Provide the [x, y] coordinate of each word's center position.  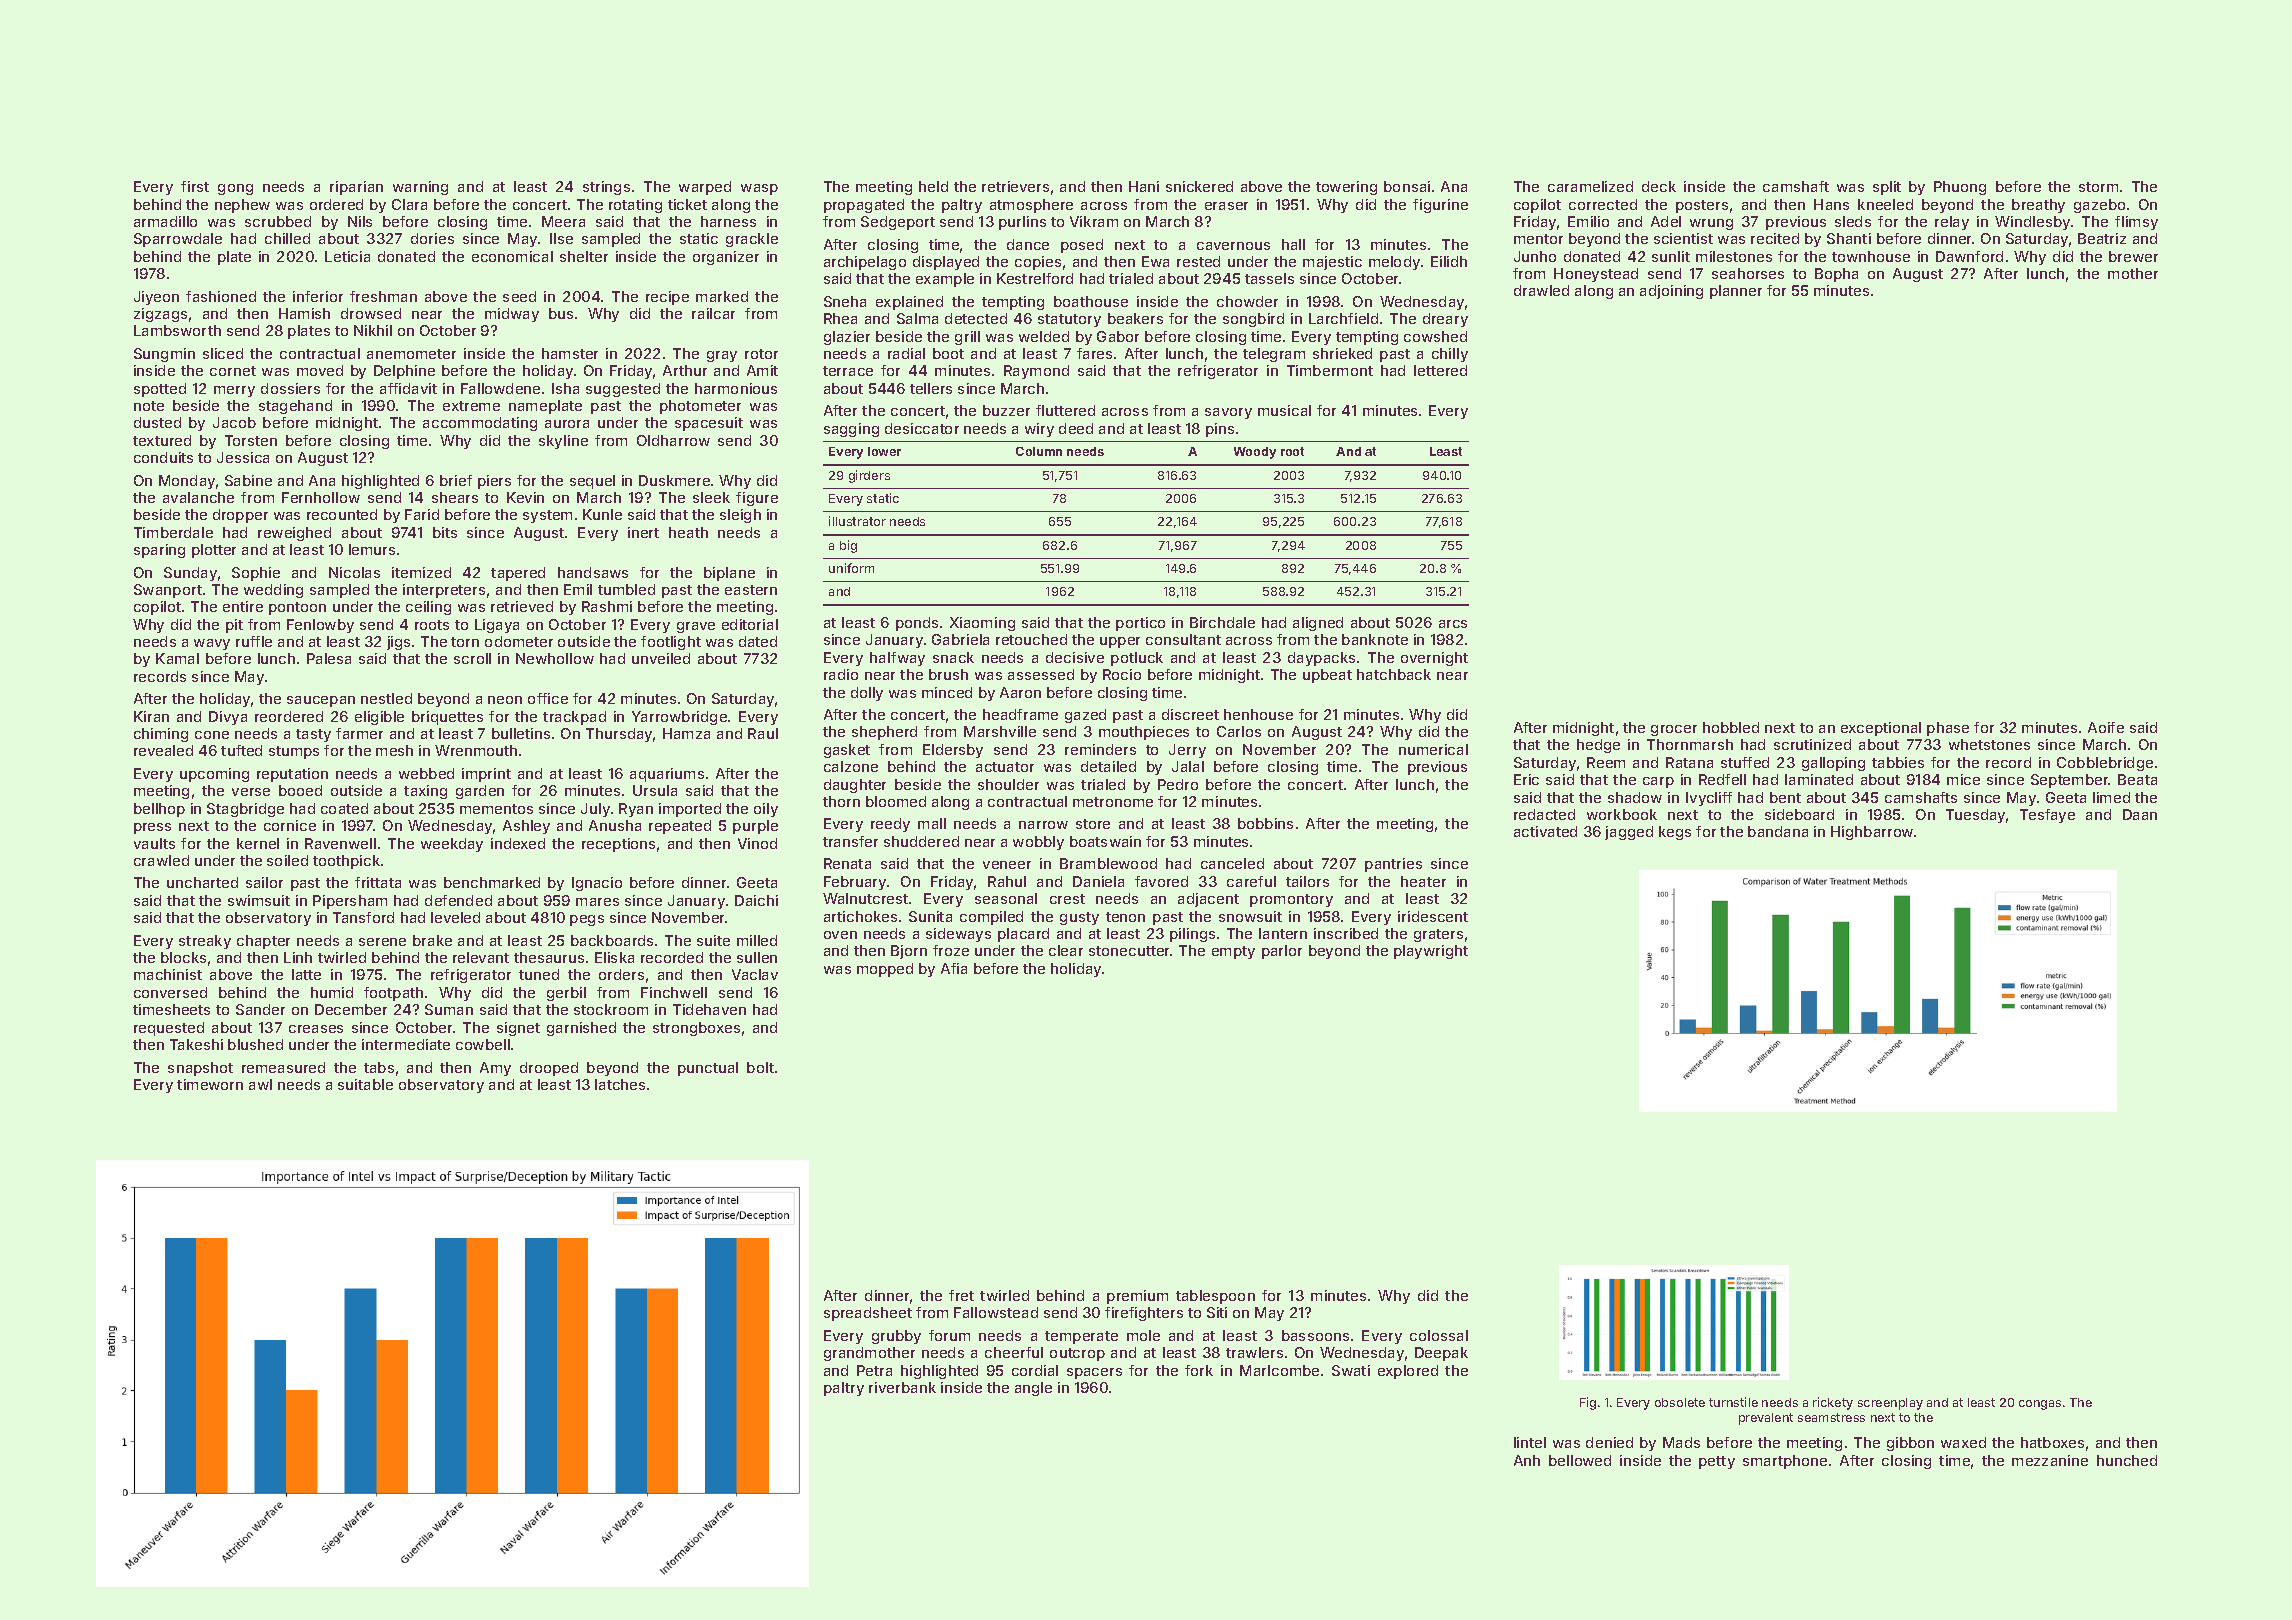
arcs [1453, 624]
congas [2040, 1405]
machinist [168, 974]
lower [884, 451]
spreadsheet [868, 1314]
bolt [760, 1067]
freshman [383, 296]
